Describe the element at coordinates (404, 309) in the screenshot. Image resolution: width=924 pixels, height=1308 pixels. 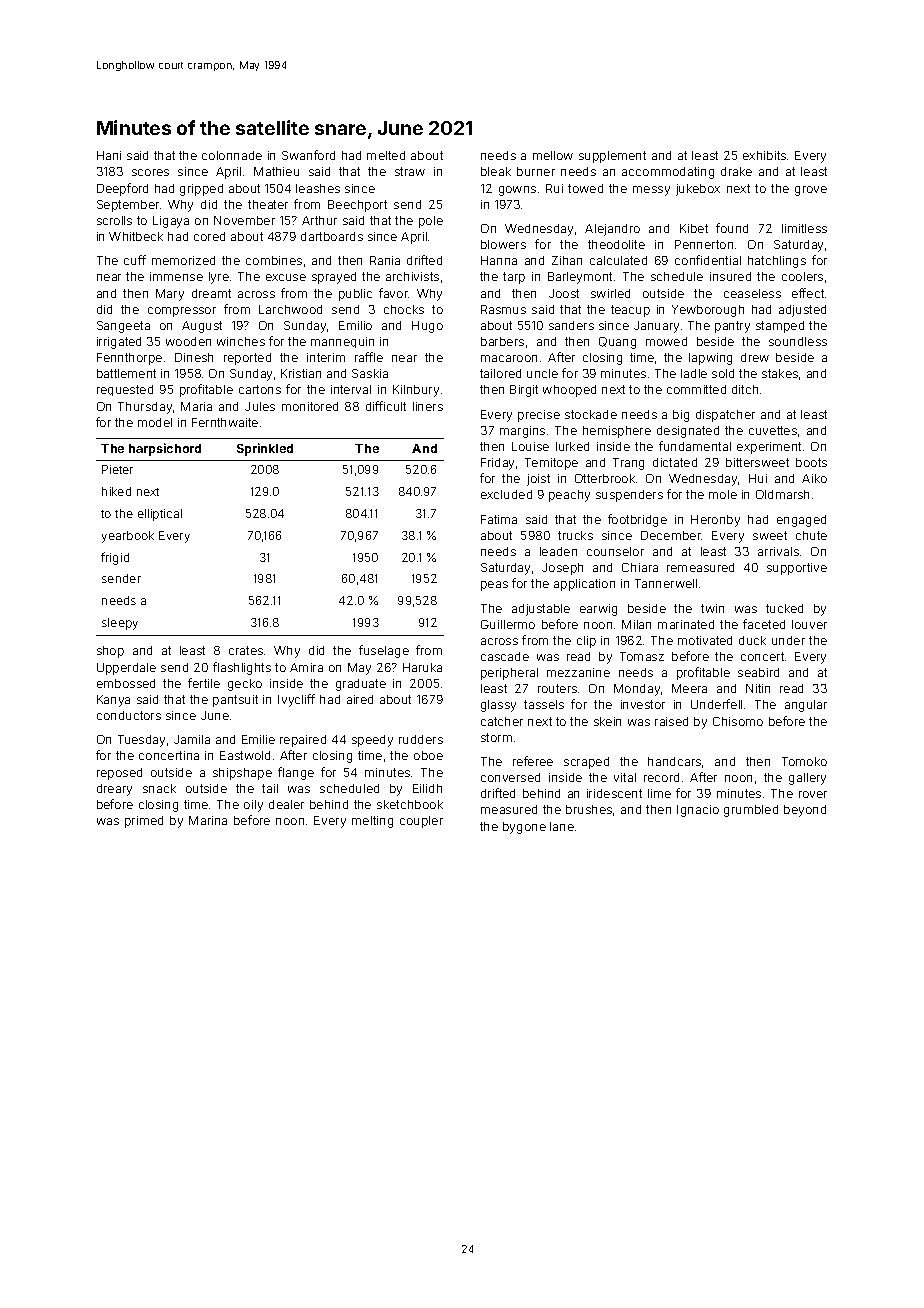
I see `chocks` at that location.
